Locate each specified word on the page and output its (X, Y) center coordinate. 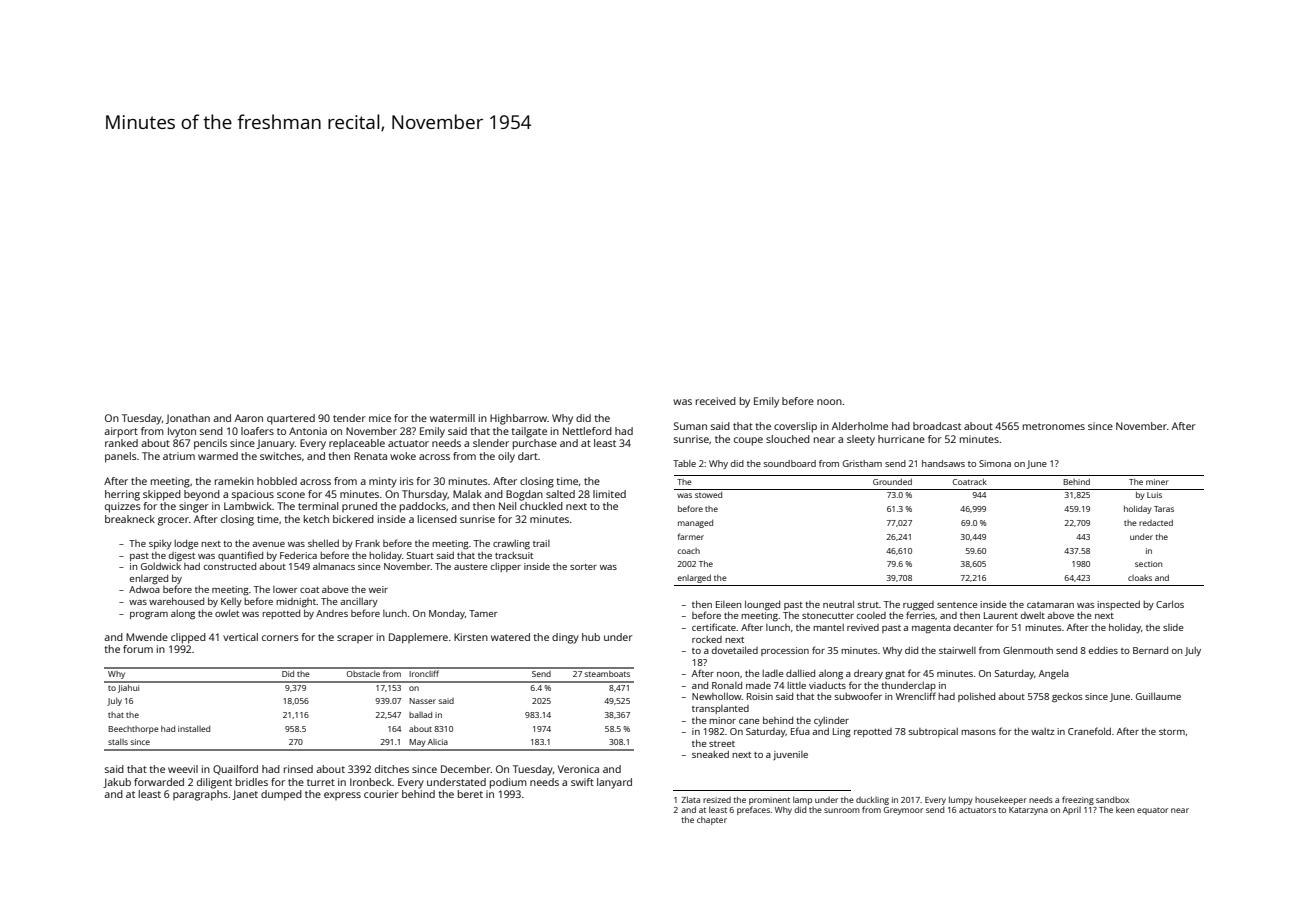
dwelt (1033, 615)
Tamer (483, 613)
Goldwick (161, 566)
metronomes (1054, 426)
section (1148, 564)
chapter (712, 820)
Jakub (117, 783)
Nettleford (587, 431)
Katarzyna (1028, 811)
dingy (565, 638)
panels (121, 457)
